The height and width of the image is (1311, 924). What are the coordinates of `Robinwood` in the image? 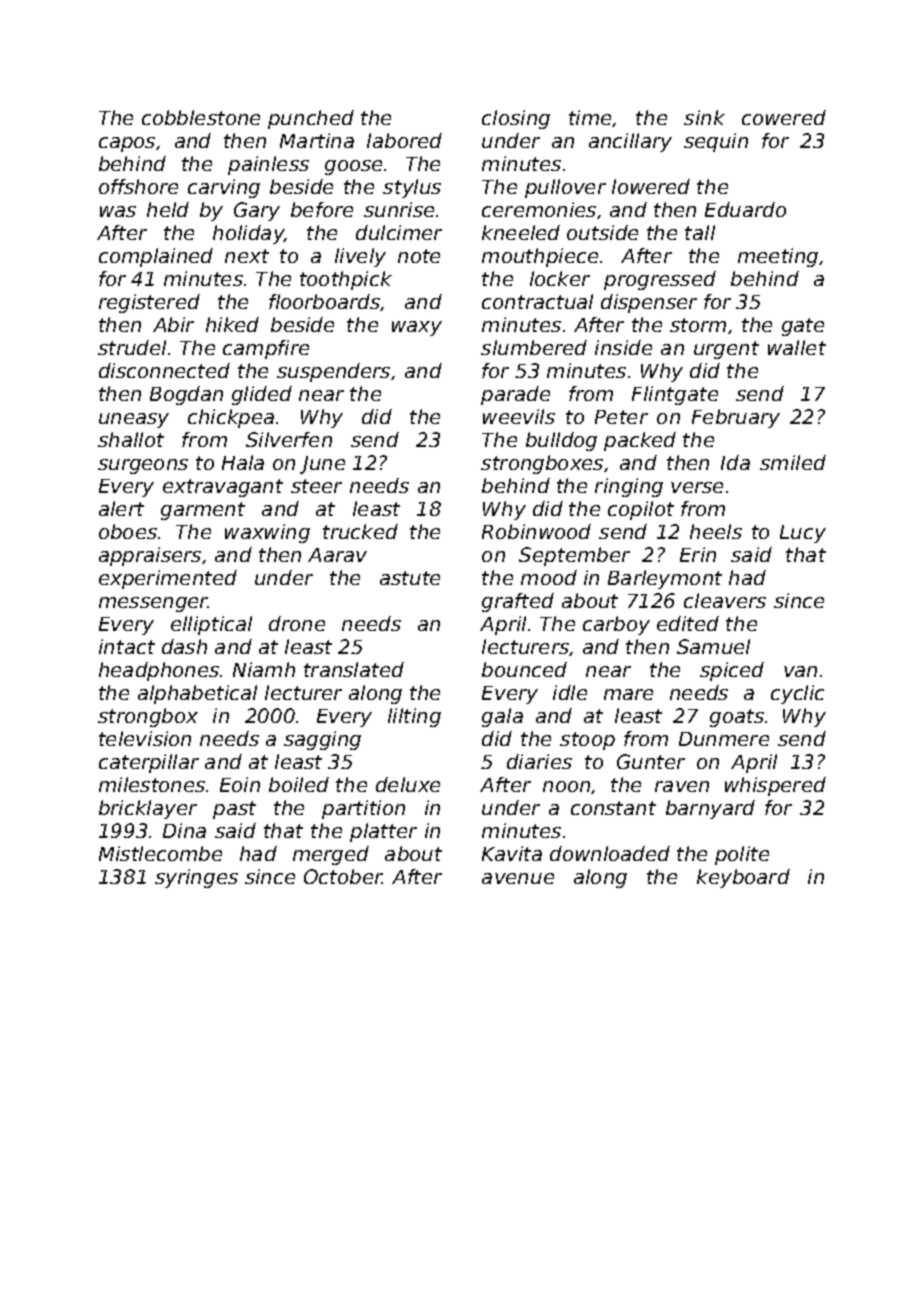 It's located at (536, 531).
